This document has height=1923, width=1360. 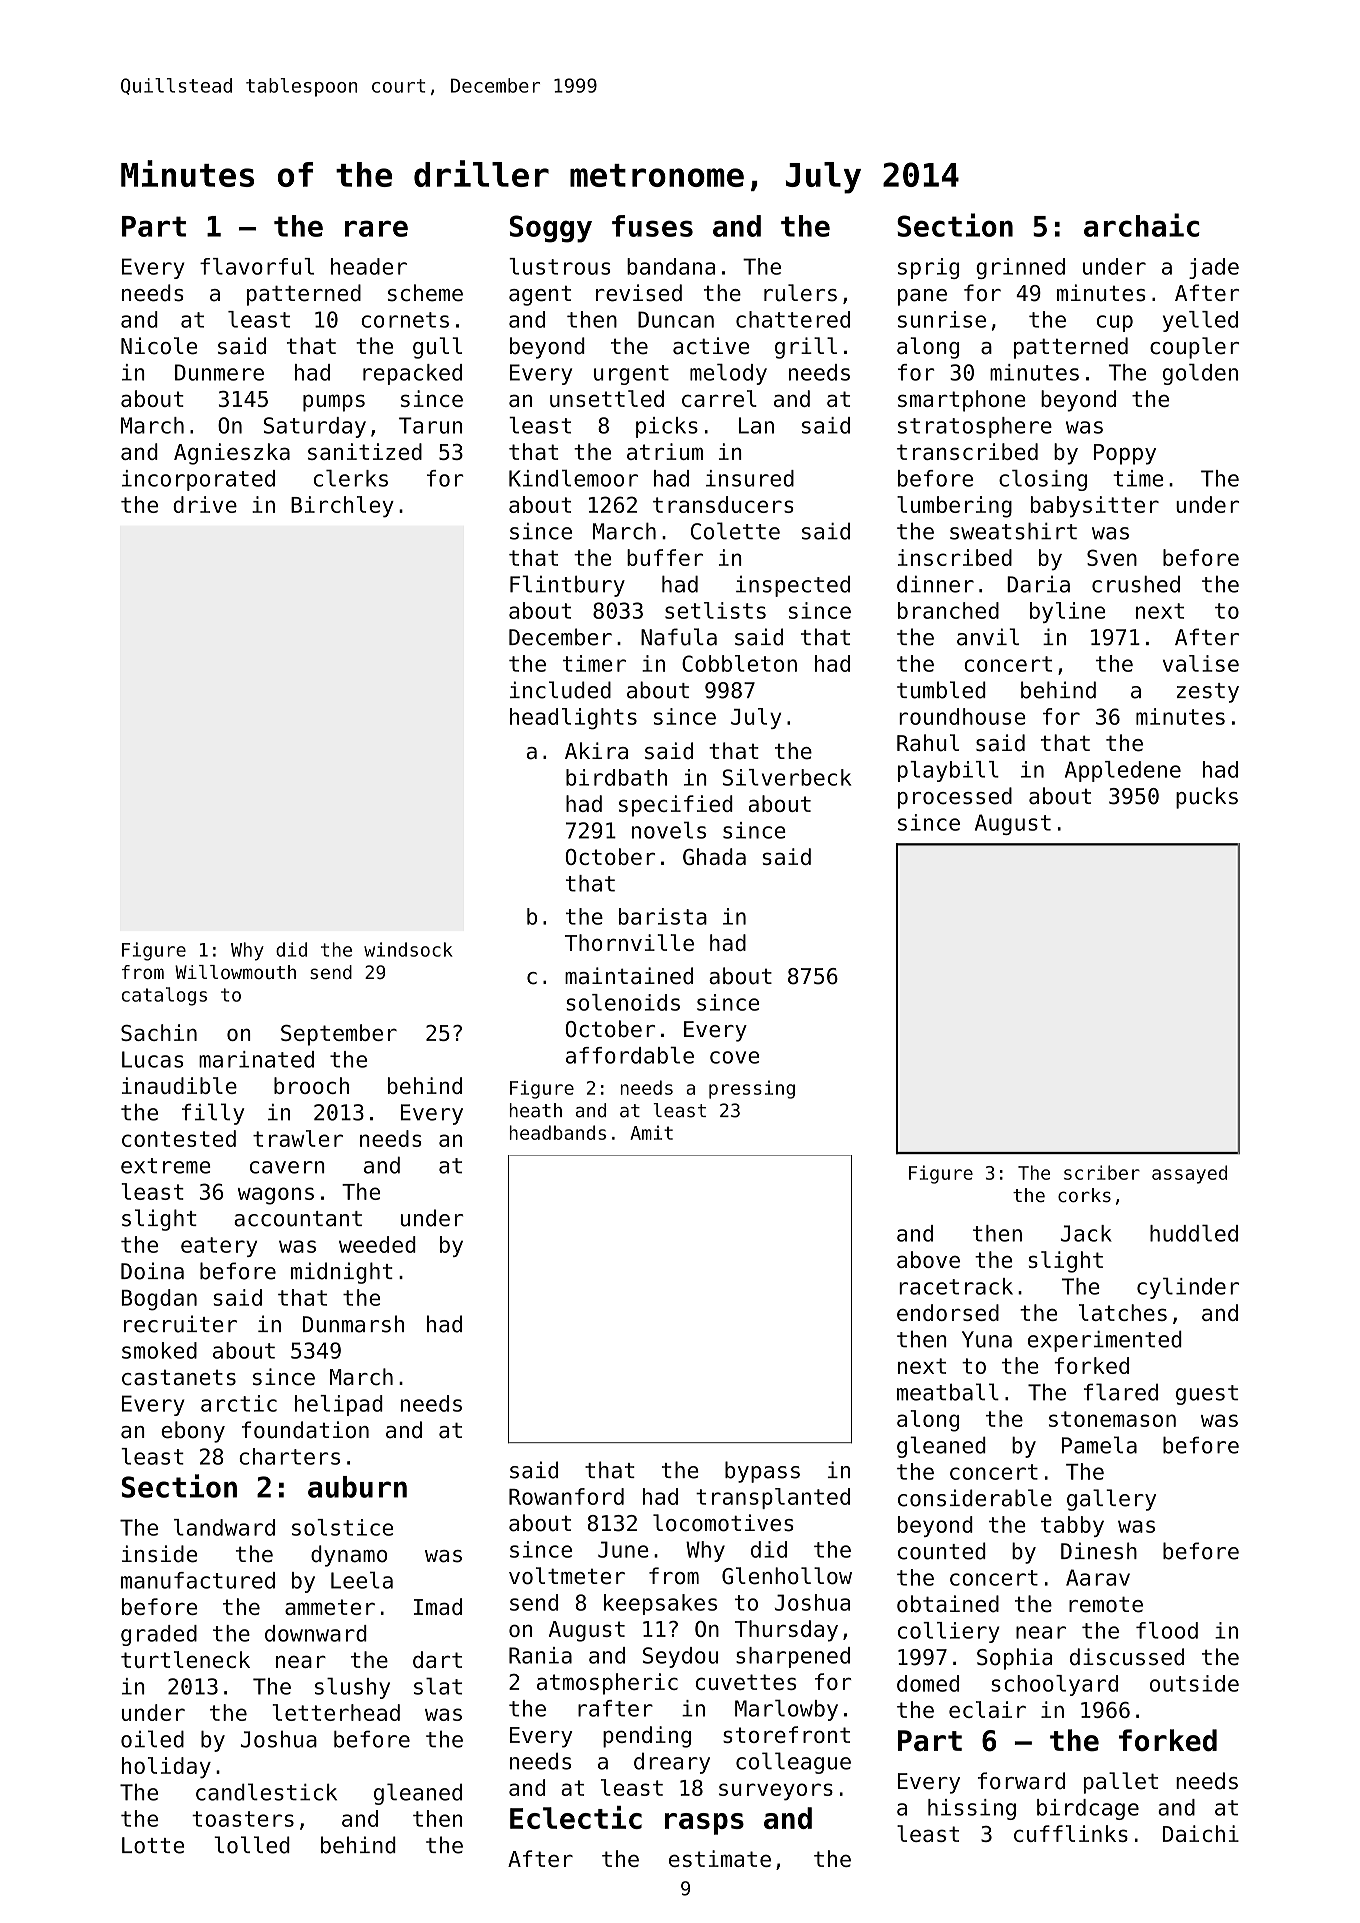 I want to click on colleague, so click(x=793, y=1763).
